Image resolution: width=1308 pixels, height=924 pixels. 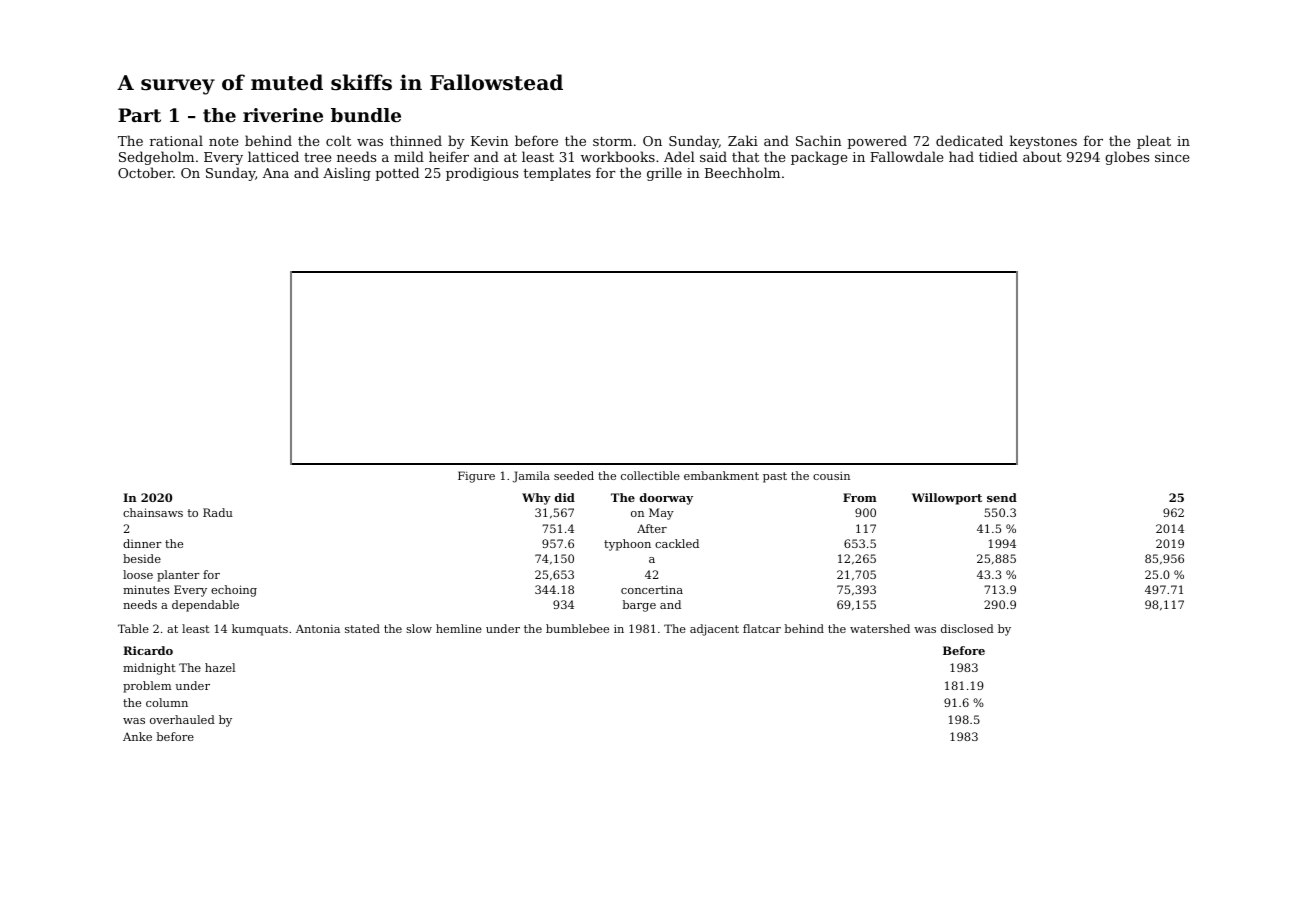 What do you see at coordinates (627, 545) in the page?
I see `typhoon` at bounding box center [627, 545].
